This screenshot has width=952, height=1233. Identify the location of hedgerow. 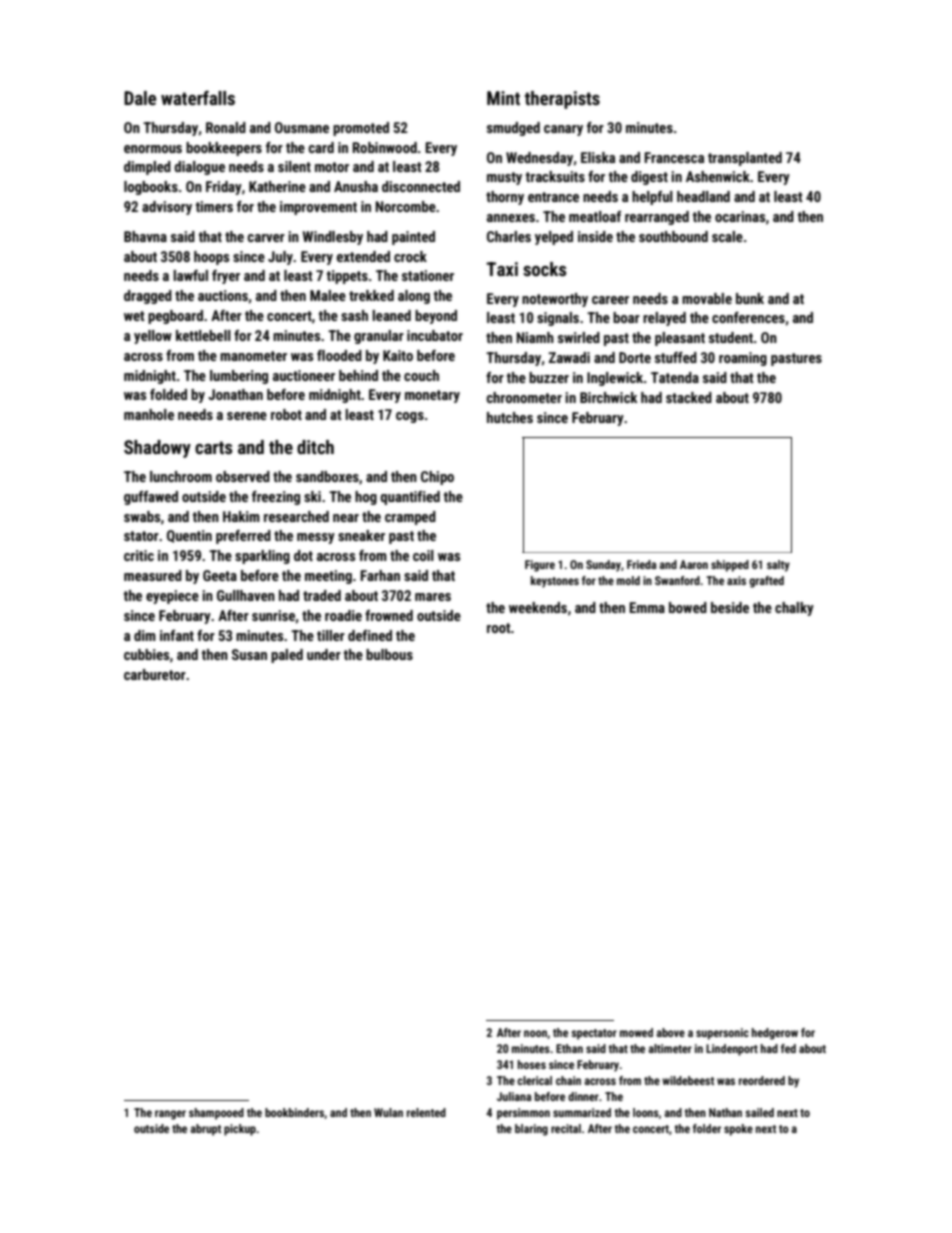
(775, 1034).
